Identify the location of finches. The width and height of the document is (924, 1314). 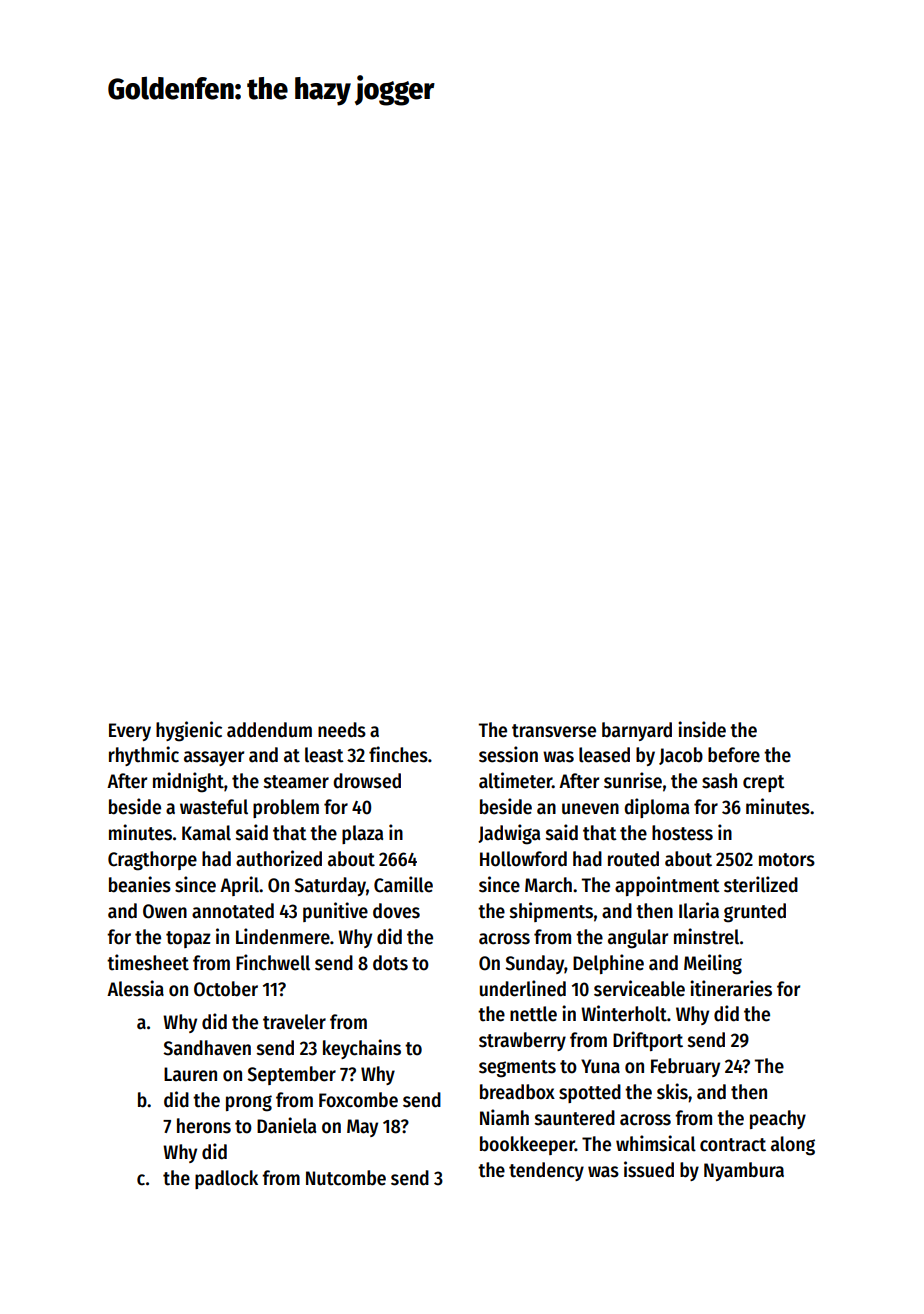
(398, 754).
